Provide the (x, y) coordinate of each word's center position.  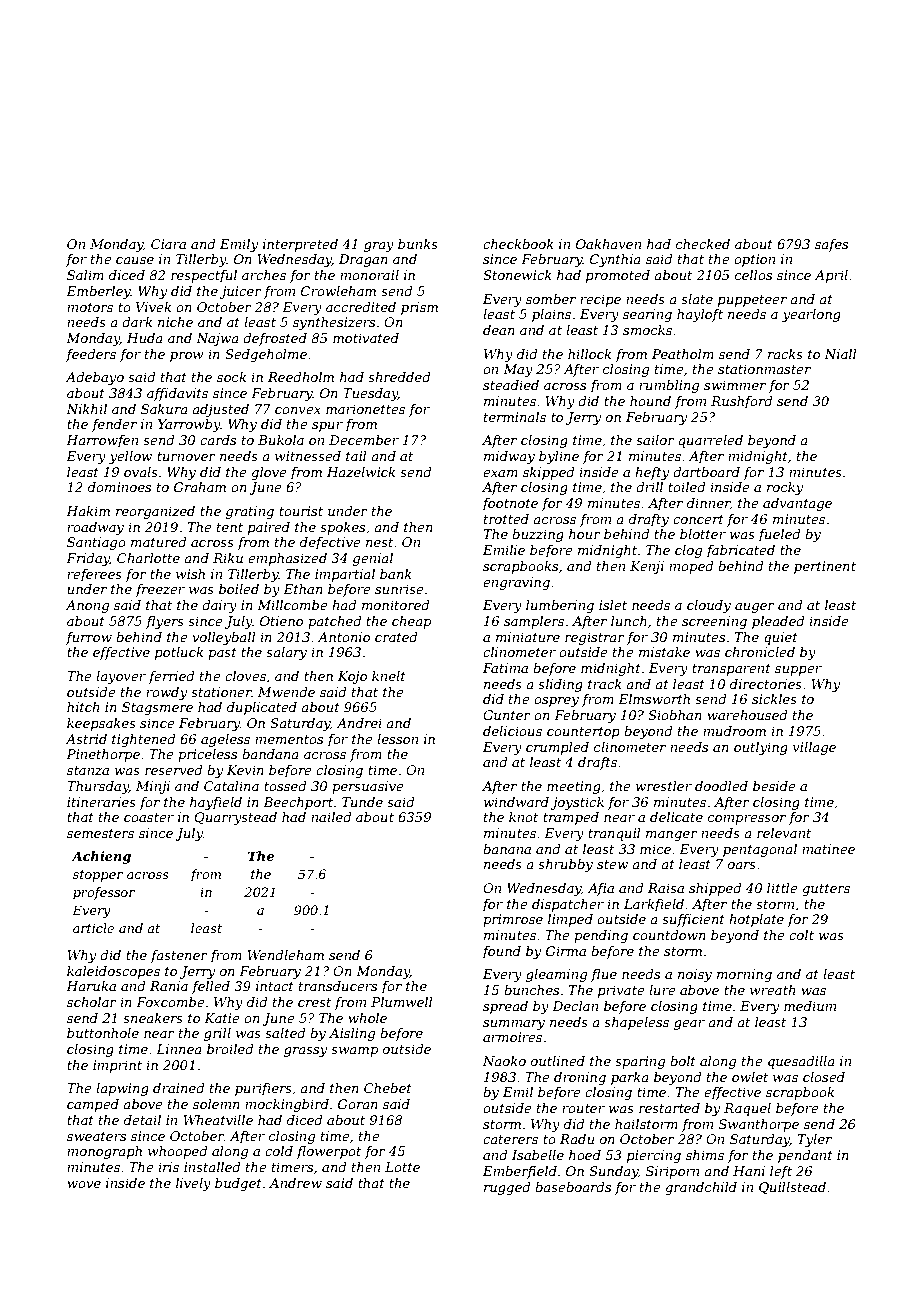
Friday (88, 559)
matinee (828, 849)
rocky (785, 488)
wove (84, 1184)
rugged (507, 1188)
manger (672, 836)
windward (516, 802)
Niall (840, 354)
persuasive (368, 787)
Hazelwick (361, 472)
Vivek (153, 307)
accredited (361, 307)
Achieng (101, 857)
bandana (270, 754)
